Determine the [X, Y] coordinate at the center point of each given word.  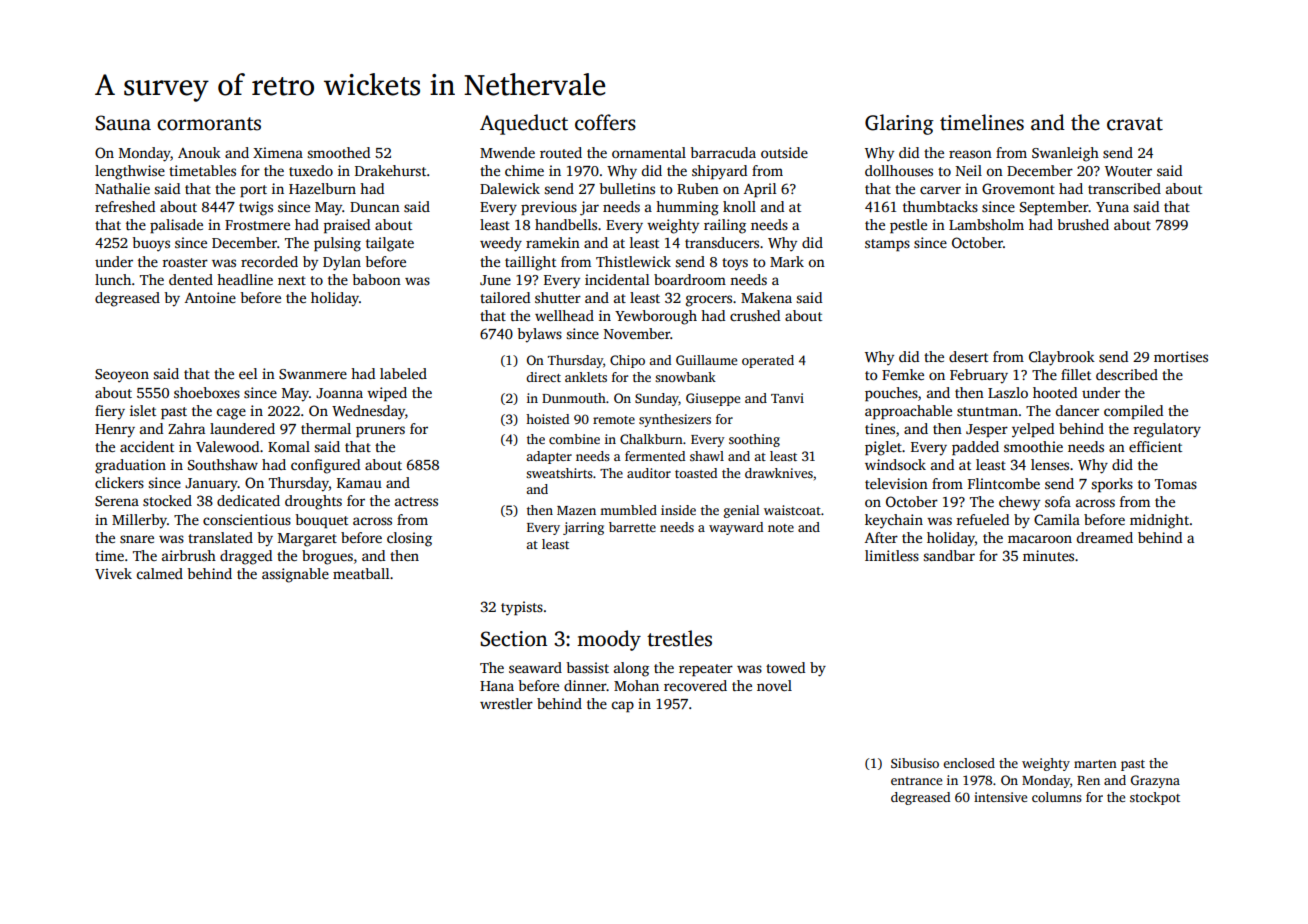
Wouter [1128, 171]
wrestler [506, 703]
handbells [566, 224]
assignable [295, 575]
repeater [706, 670]
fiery [110, 412]
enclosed [969, 763]
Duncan [375, 207]
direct [543, 377]
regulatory [1167, 430]
